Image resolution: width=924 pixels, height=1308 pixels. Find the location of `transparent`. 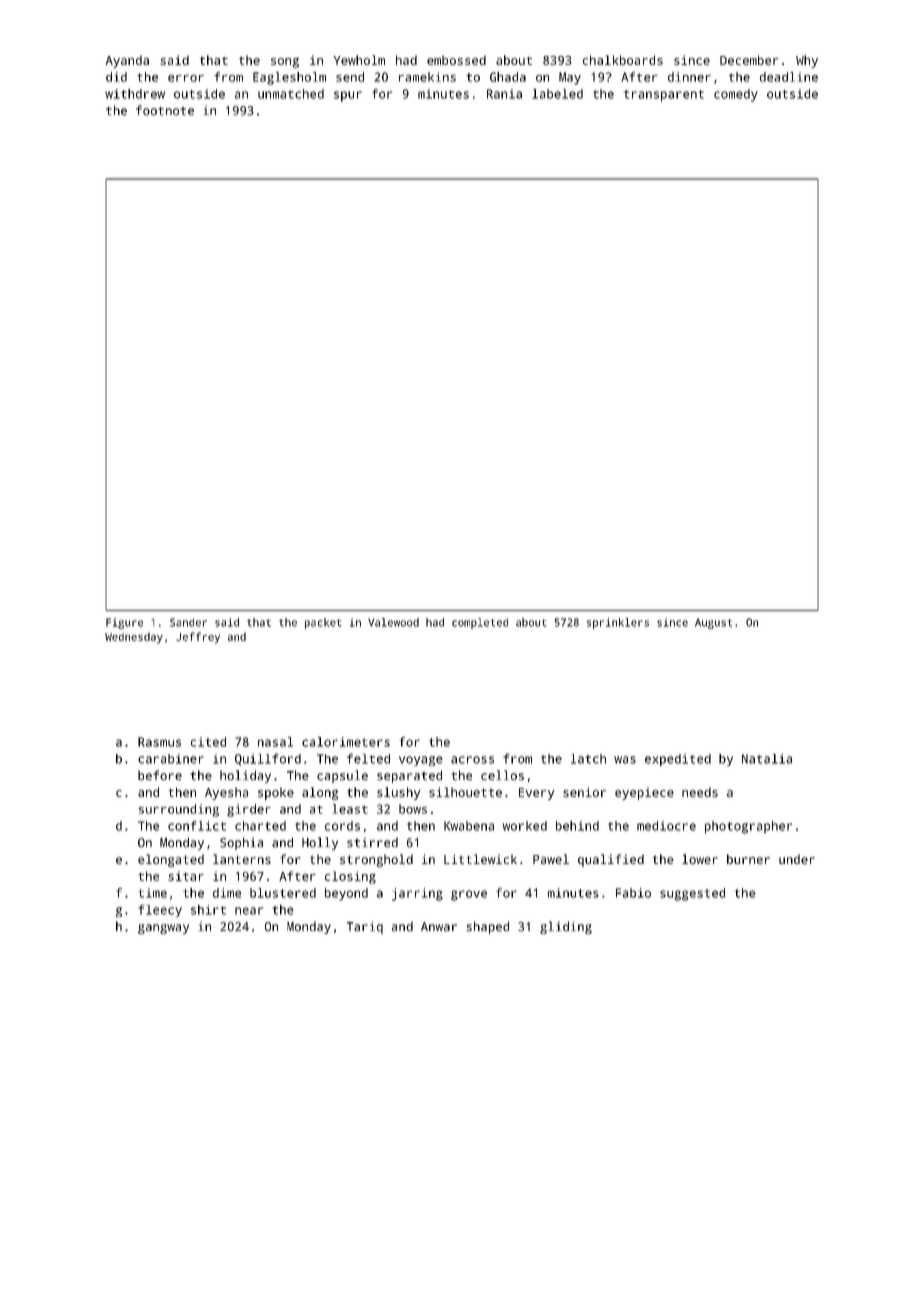

transparent is located at coordinates (664, 96).
